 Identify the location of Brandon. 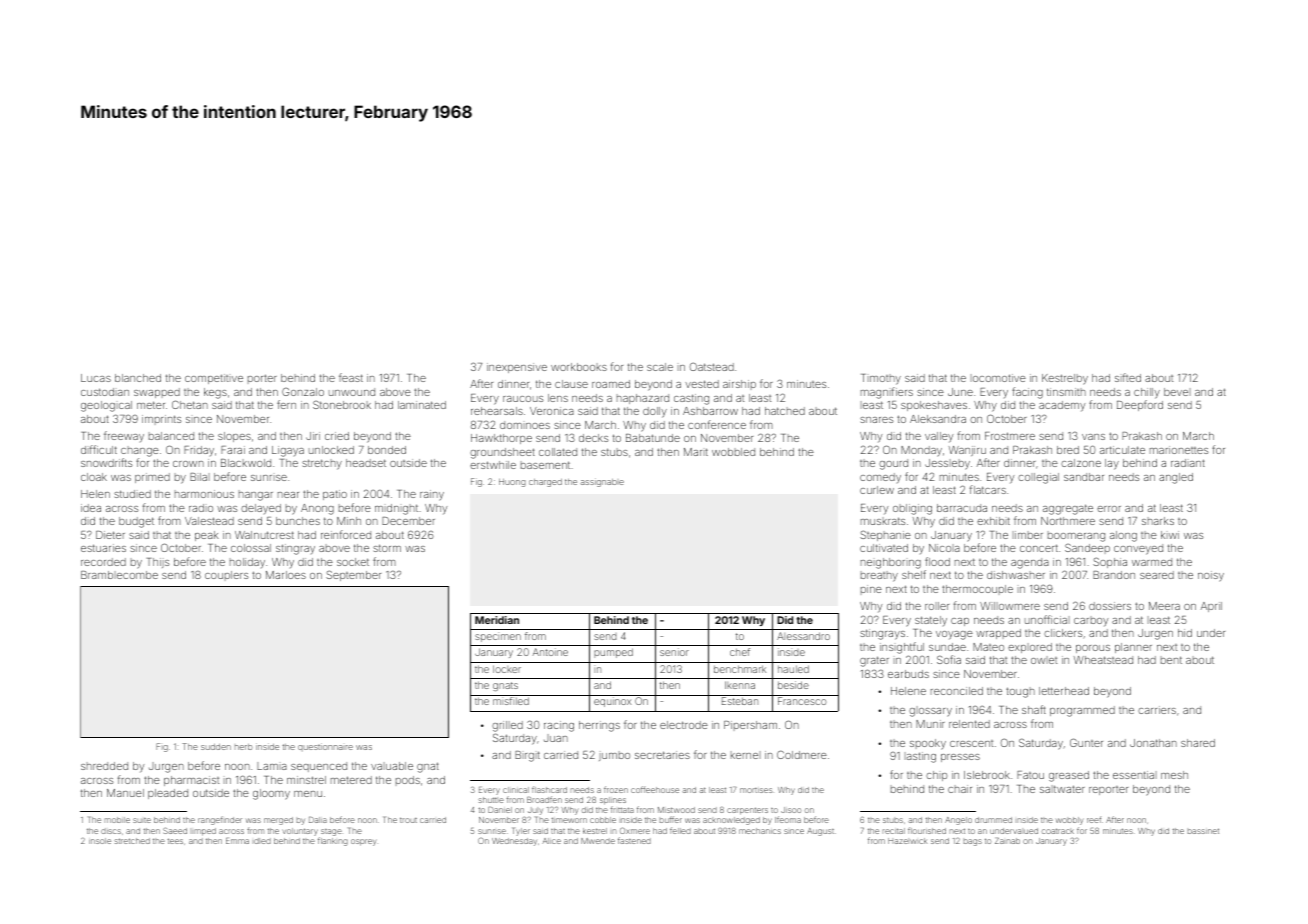
(1114, 575).
